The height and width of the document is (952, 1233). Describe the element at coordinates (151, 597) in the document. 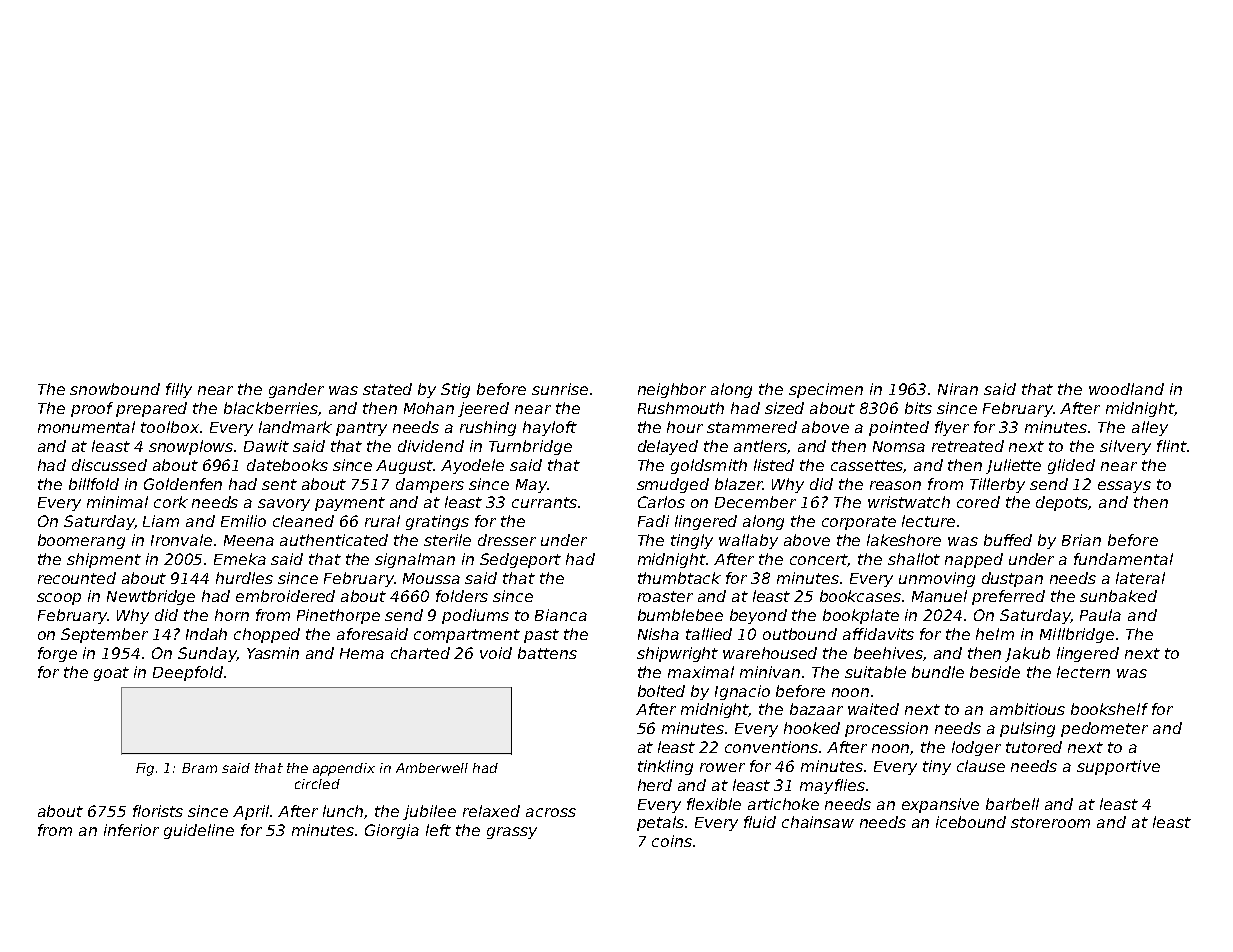

I see `Newtbridge` at that location.
